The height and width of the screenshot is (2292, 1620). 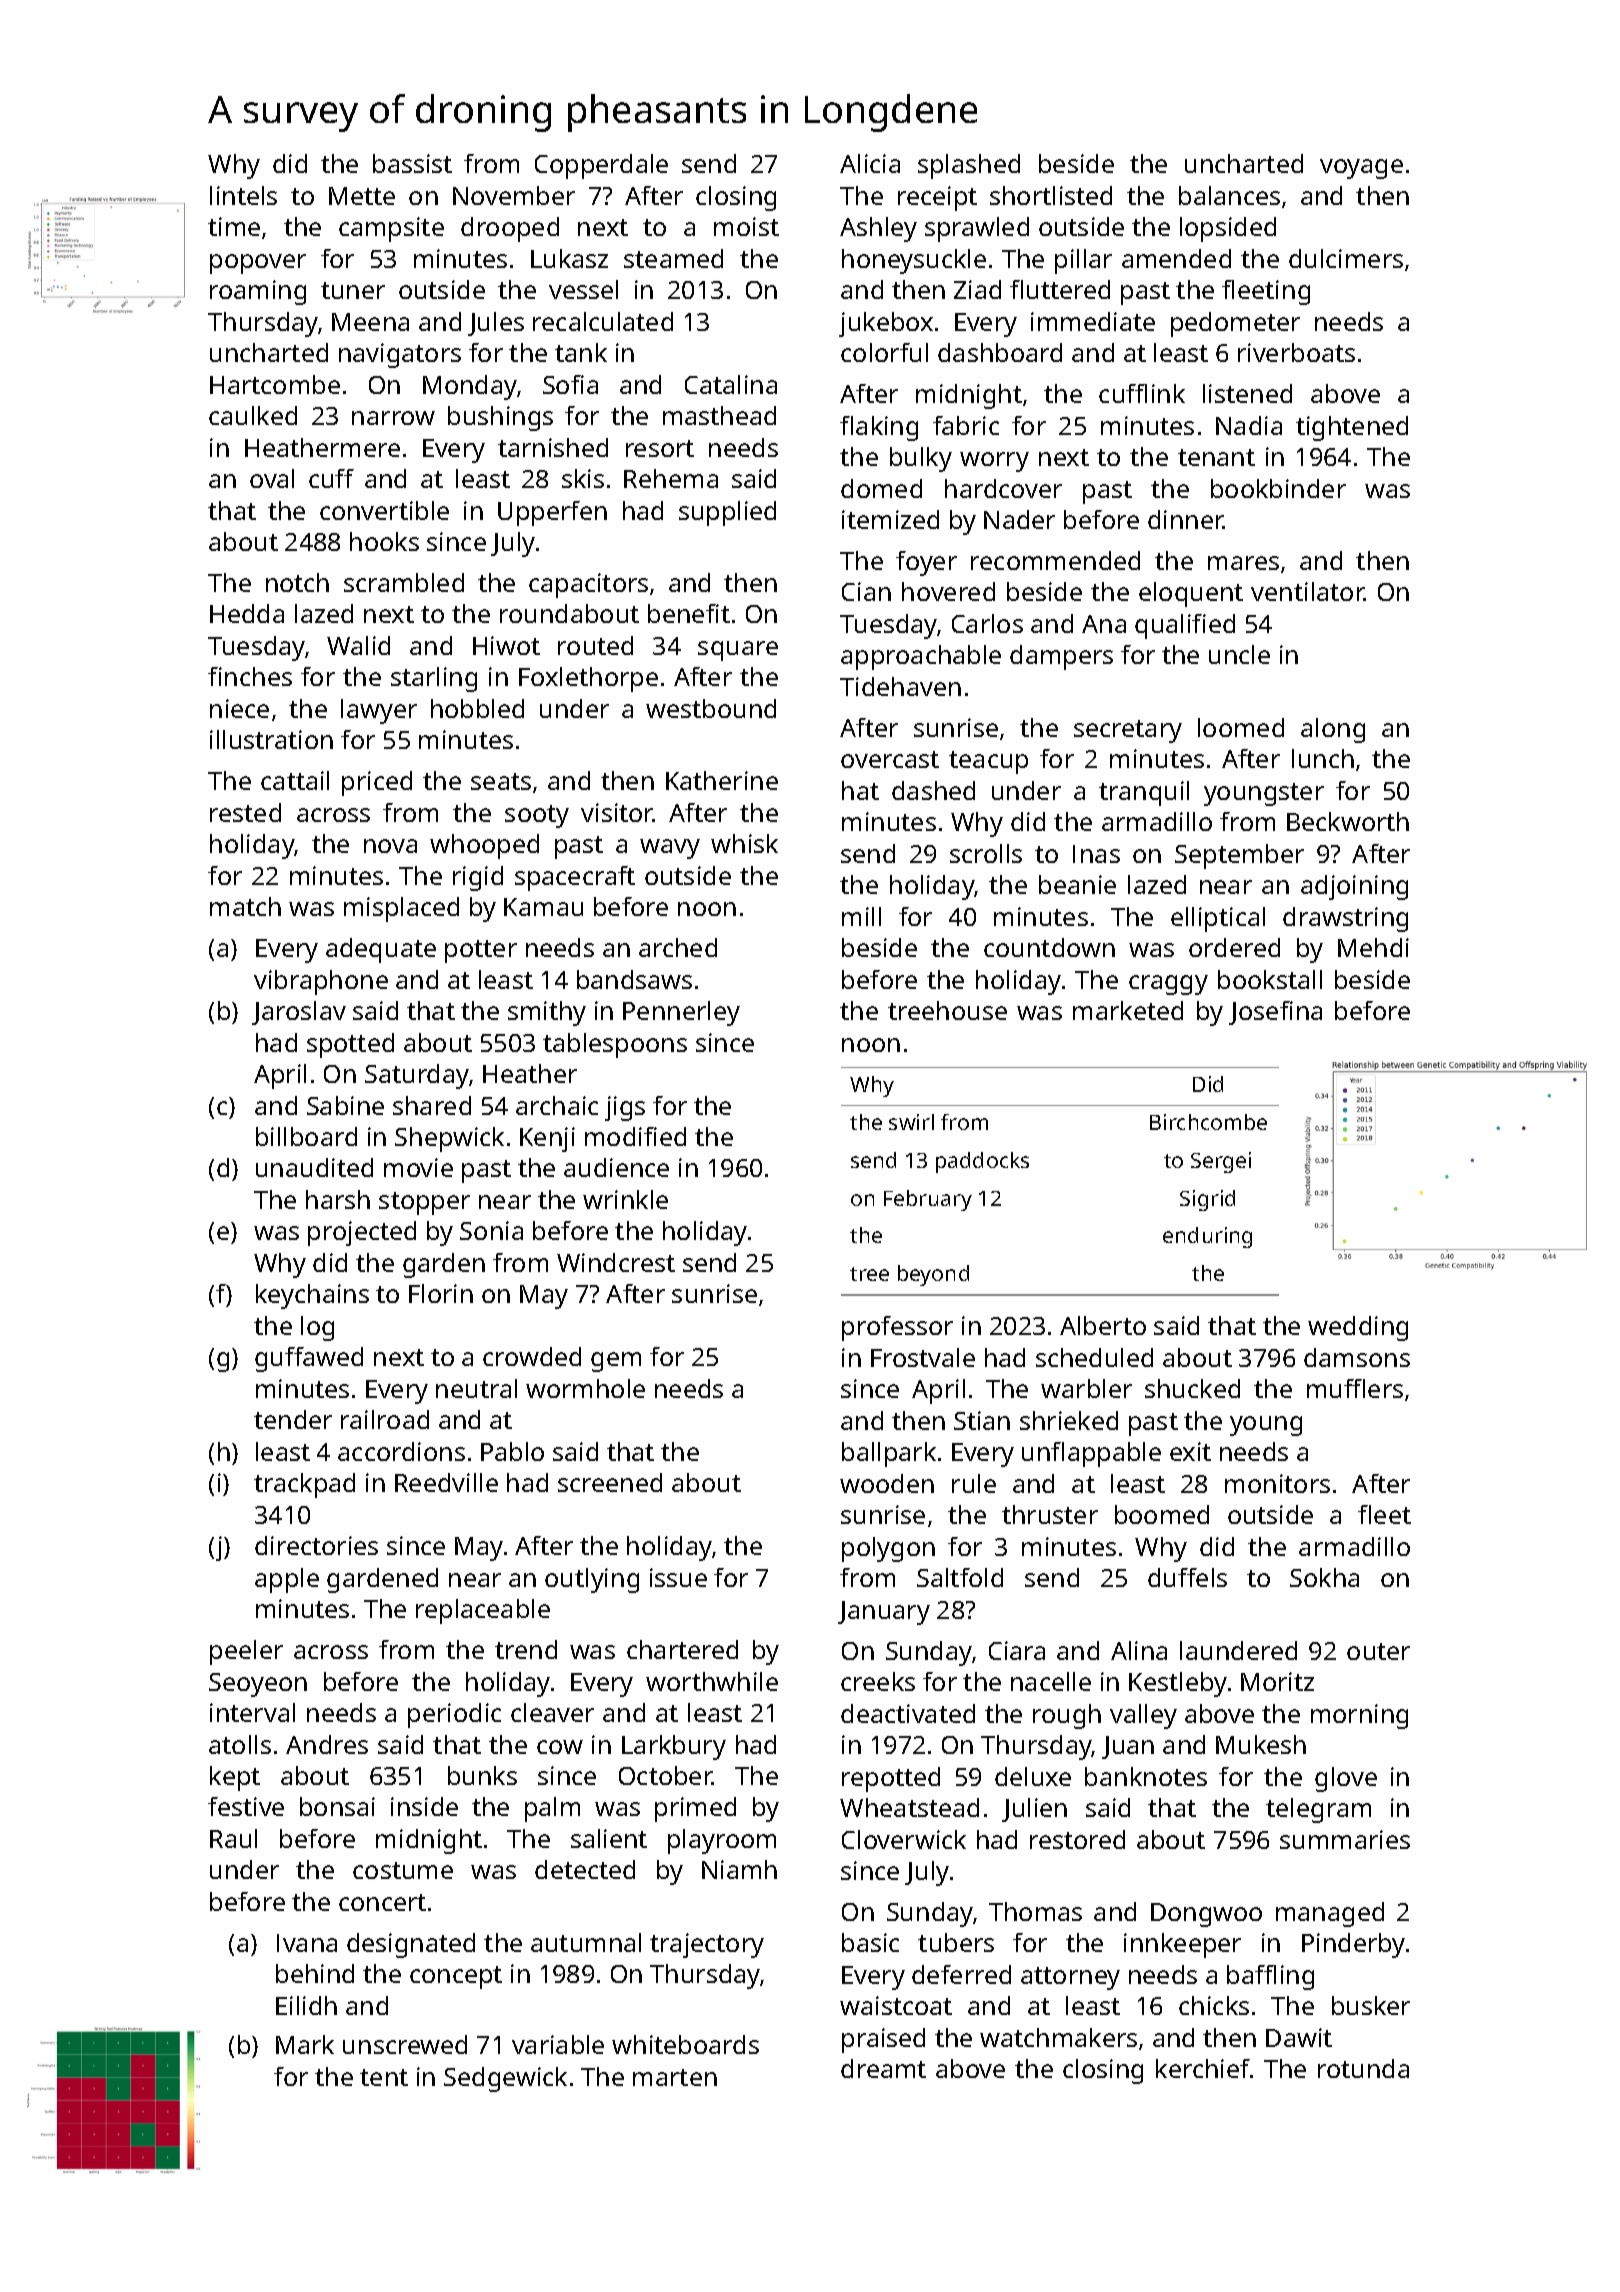 What do you see at coordinates (870, 163) in the screenshot?
I see `Alicia` at bounding box center [870, 163].
